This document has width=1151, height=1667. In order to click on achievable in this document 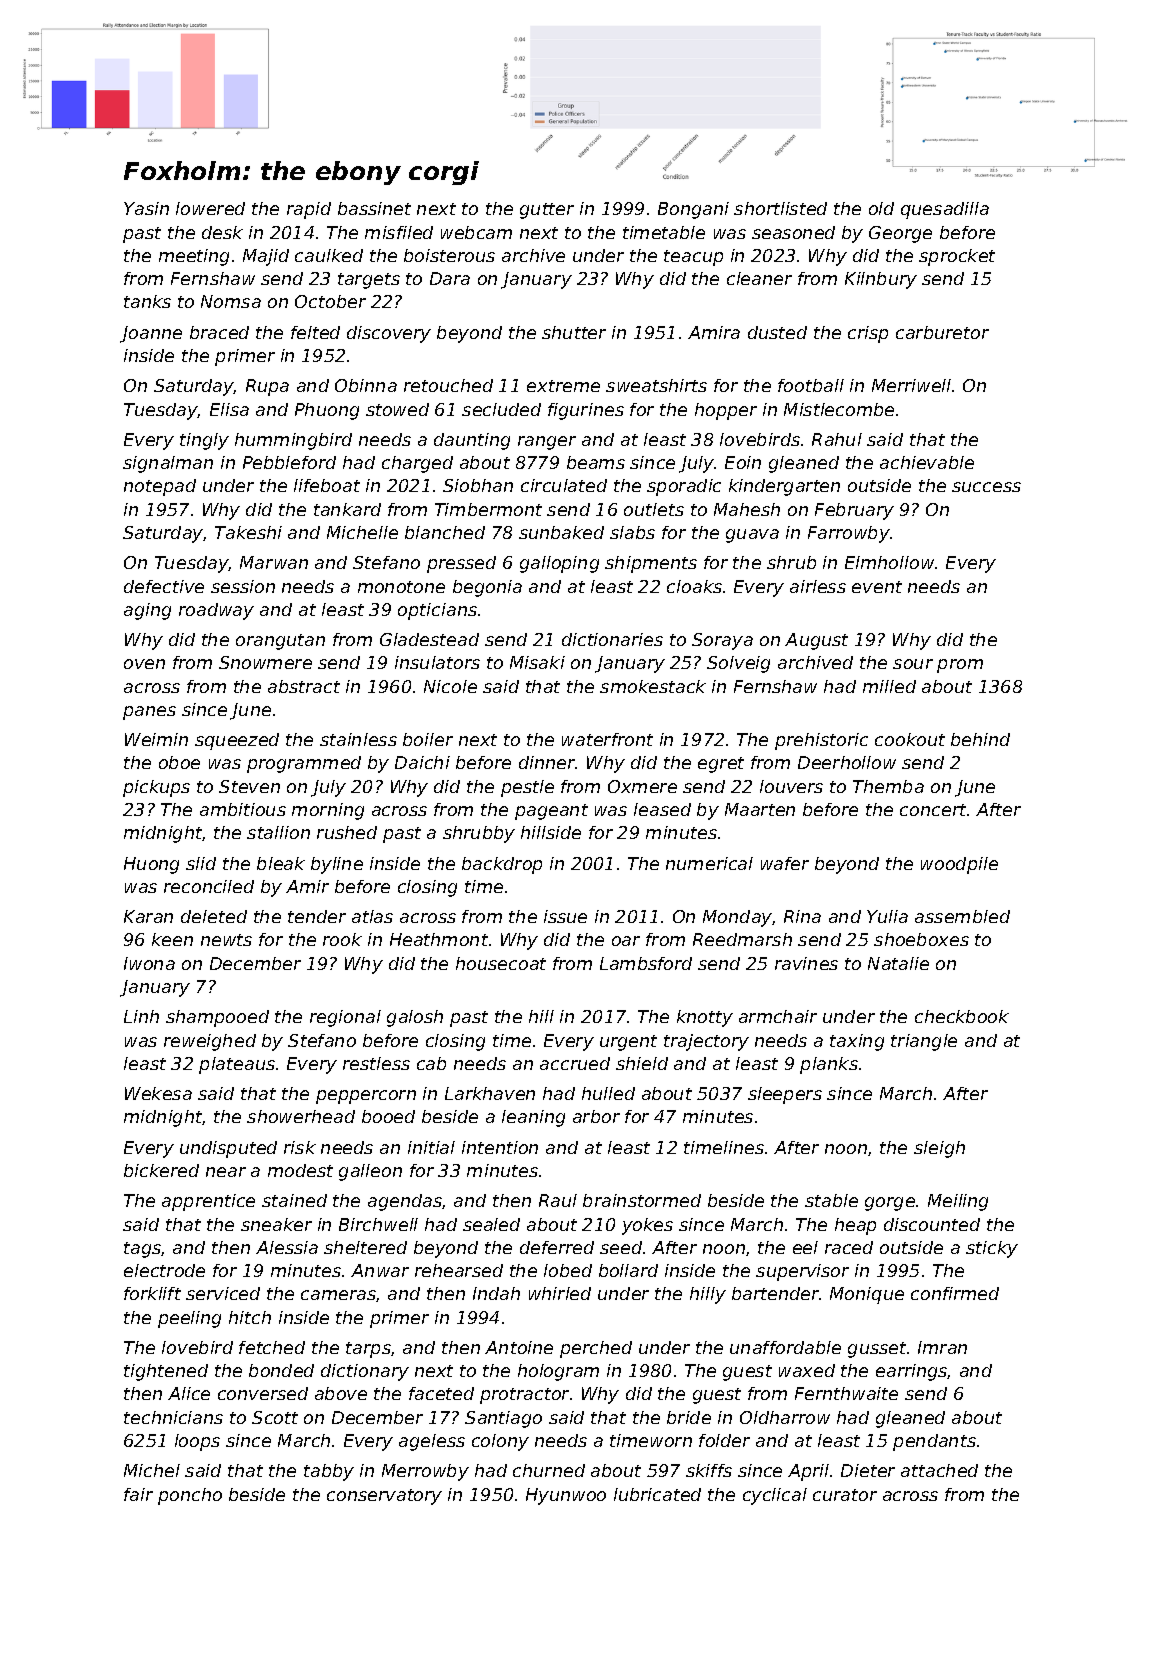, I will do `click(927, 462)`.
